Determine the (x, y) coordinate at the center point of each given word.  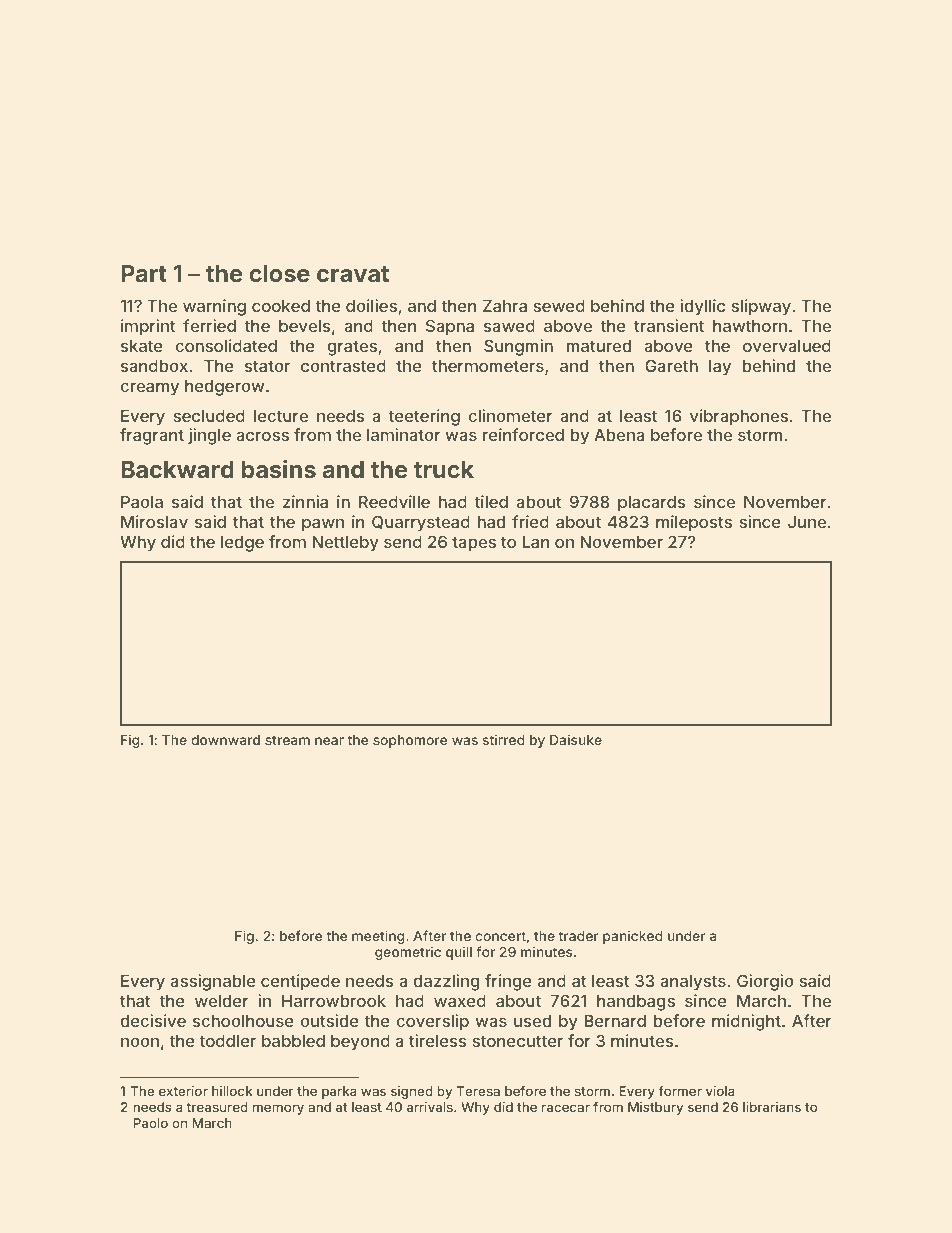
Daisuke (576, 739)
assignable (213, 982)
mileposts (694, 523)
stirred (503, 739)
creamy (149, 389)
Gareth (671, 365)
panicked (633, 937)
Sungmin (518, 347)
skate (142, 346)
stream (287, 740)
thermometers (488, 366)
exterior (183, 1091)
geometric (408, 953)
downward (225, 740)
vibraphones (739, 417)
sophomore (410, 741)
